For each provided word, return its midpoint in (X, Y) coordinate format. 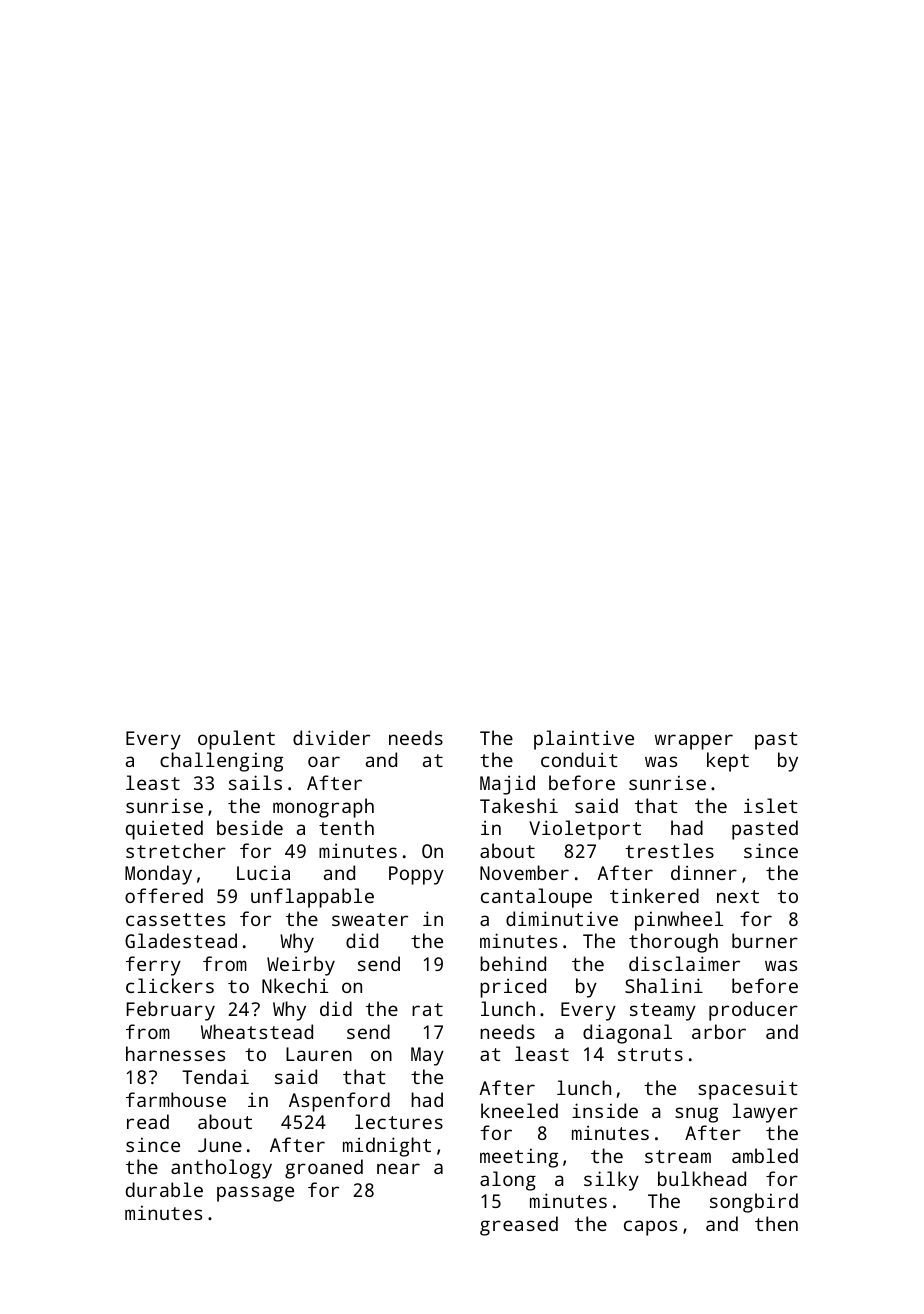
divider (331, 737)
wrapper (694, 742)
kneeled (519, 1110)
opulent (236, 740)
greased (519, 1226)
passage (255, 1194)
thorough (673, 943)
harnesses (175, 1053)
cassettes (175, 919)
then (776, 1223)
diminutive (562, 918)
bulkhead (702, 1178)
